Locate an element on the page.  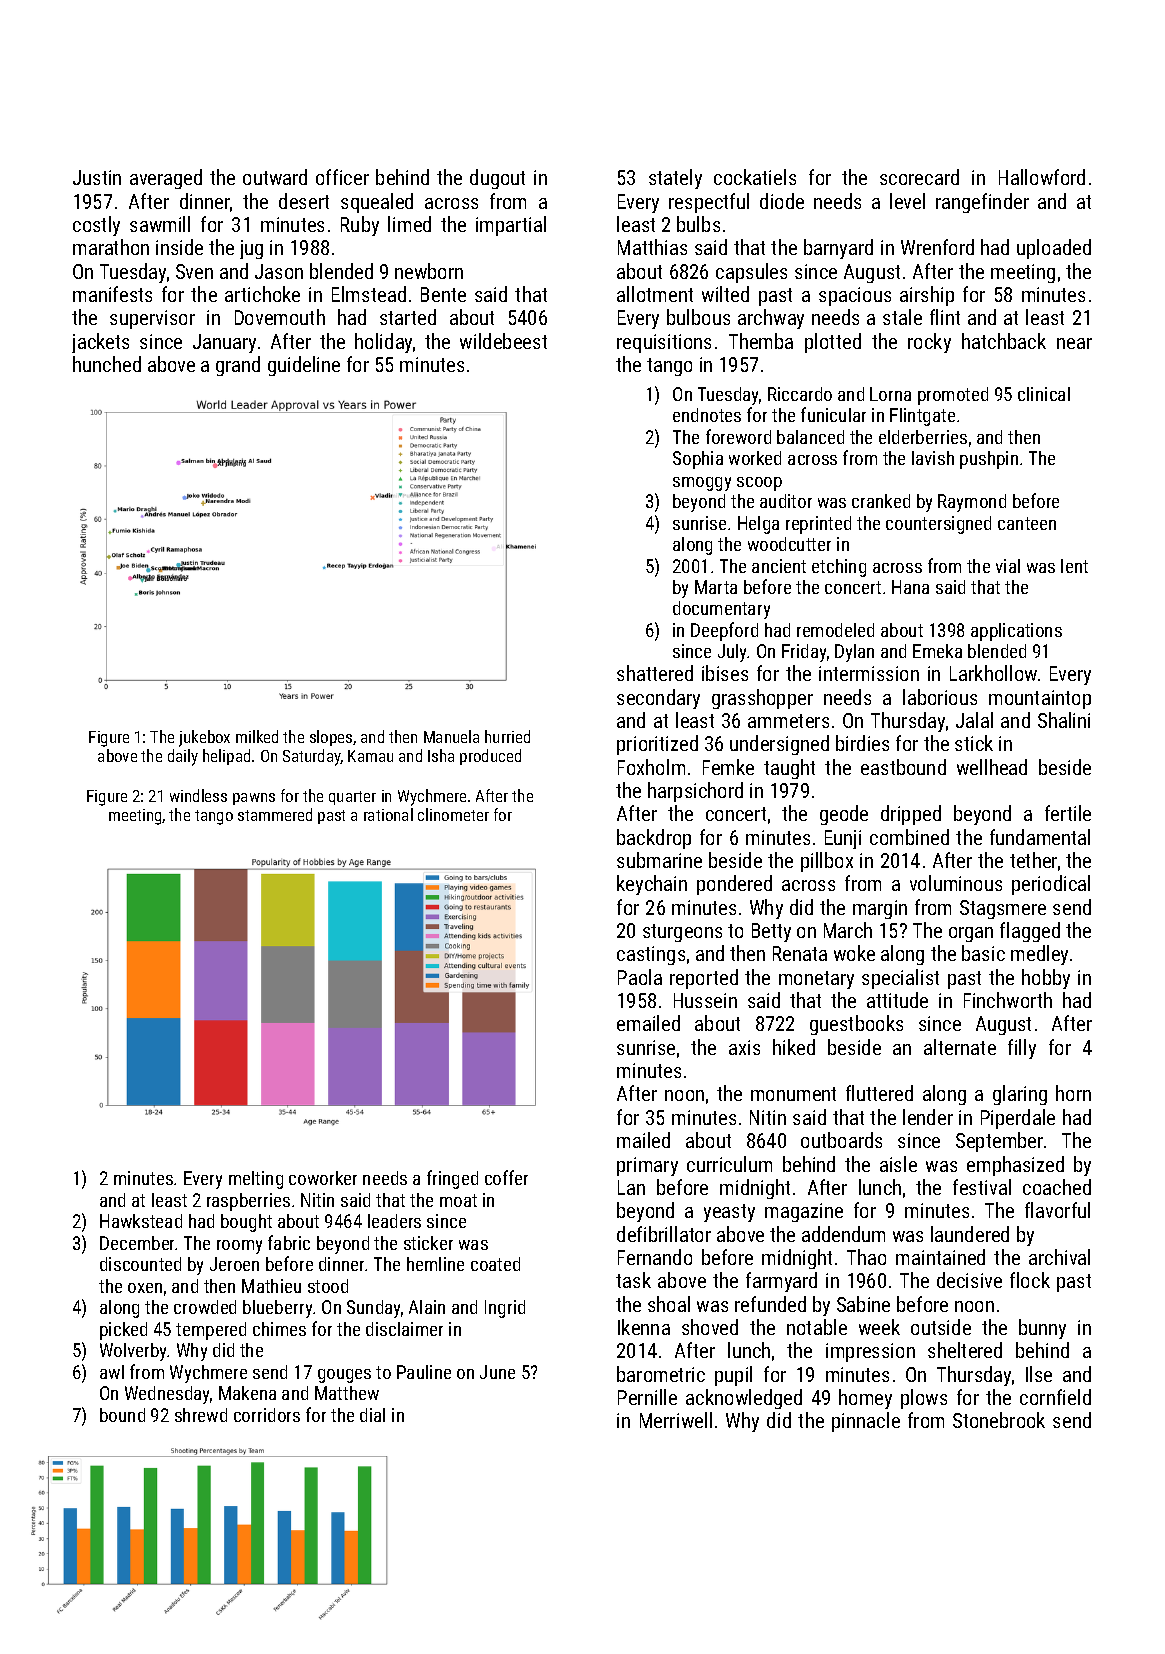
stammered is located at coordinates (275, 814).
